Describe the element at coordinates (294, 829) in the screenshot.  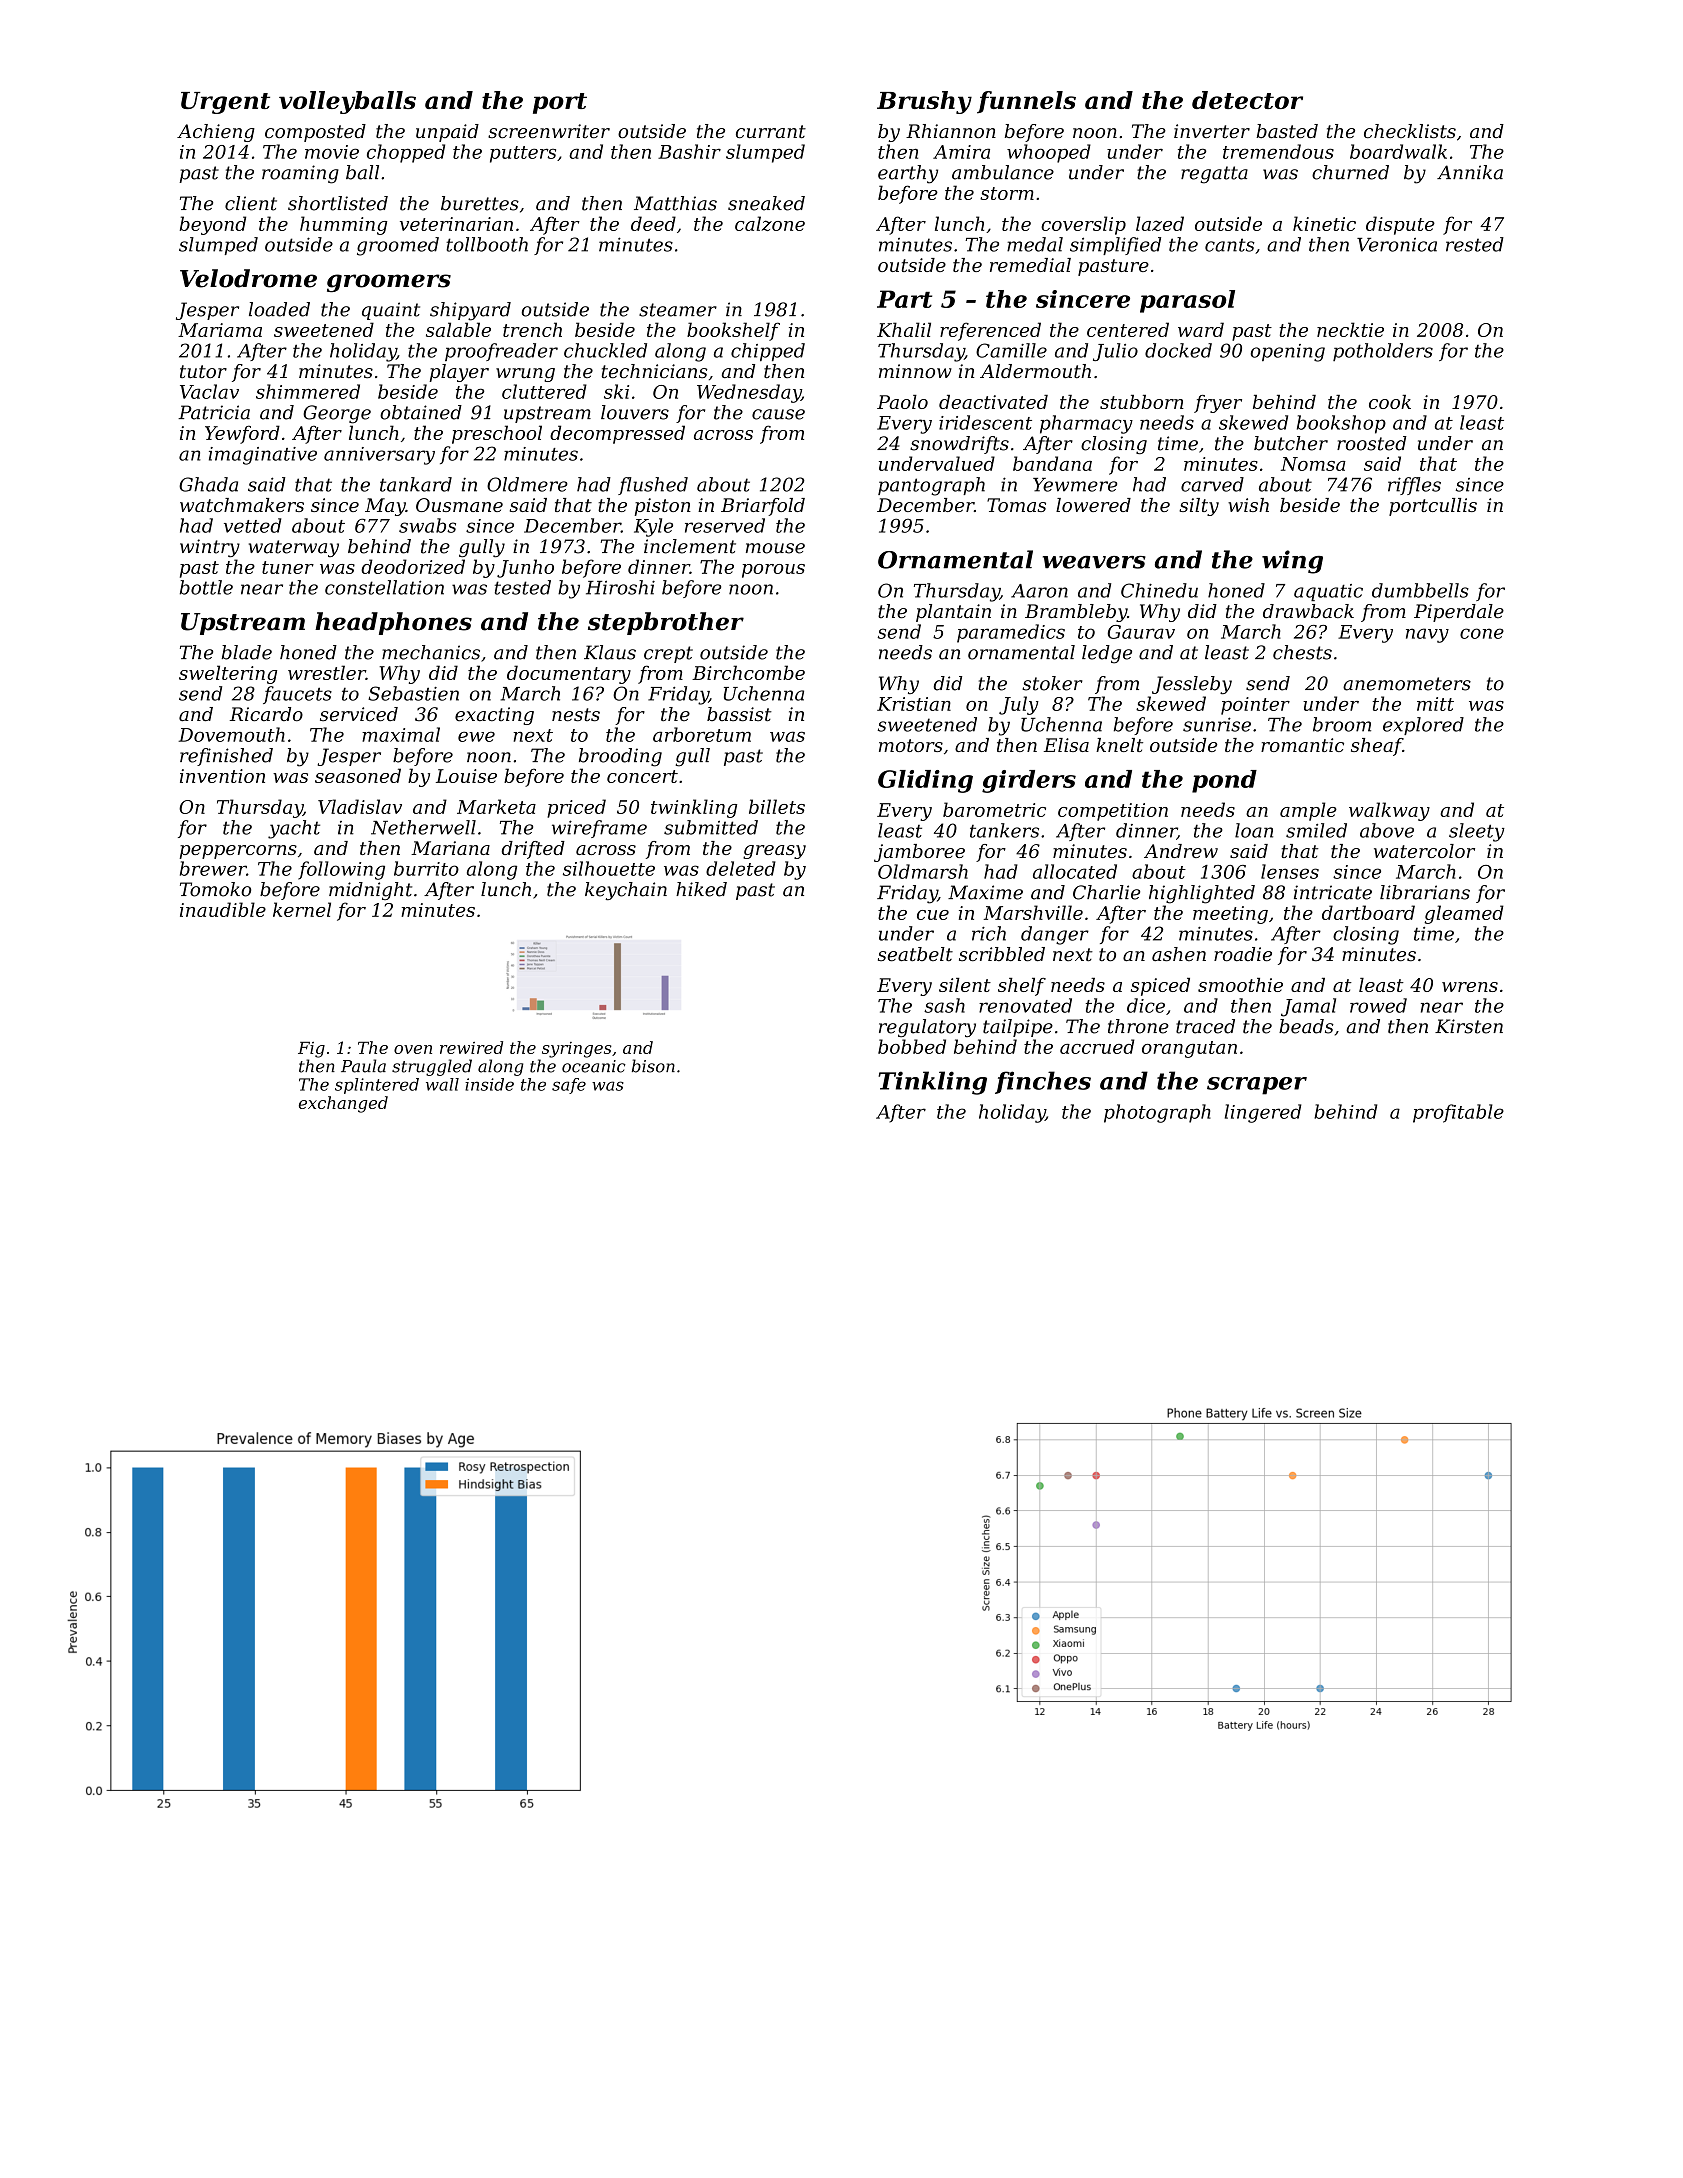
I see `yacht` at that location.
